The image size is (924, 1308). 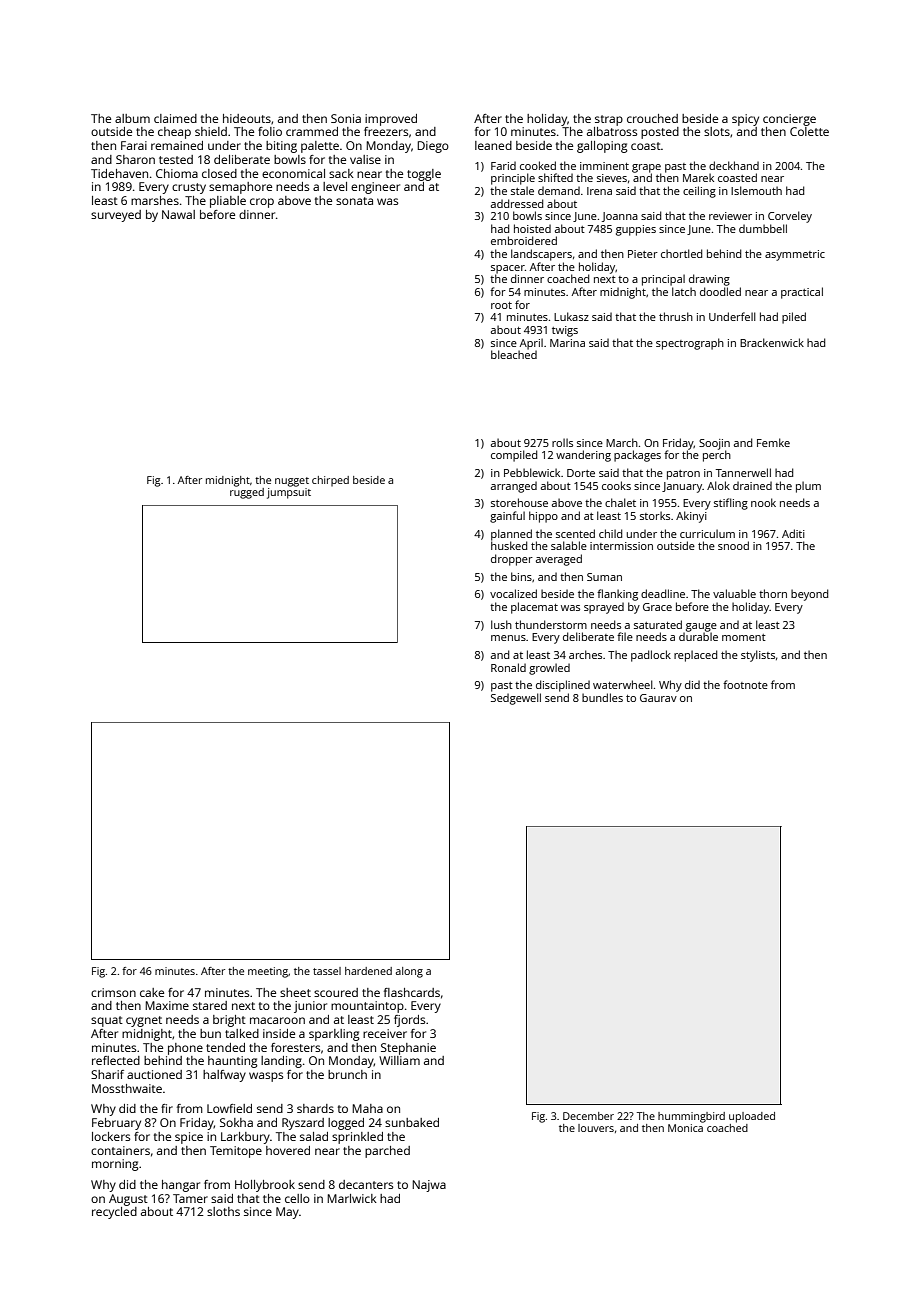 What do you see at coordinates (334, 1035) in the screenshot?
I see `sparkling` at bounding box center [334, 1035].
